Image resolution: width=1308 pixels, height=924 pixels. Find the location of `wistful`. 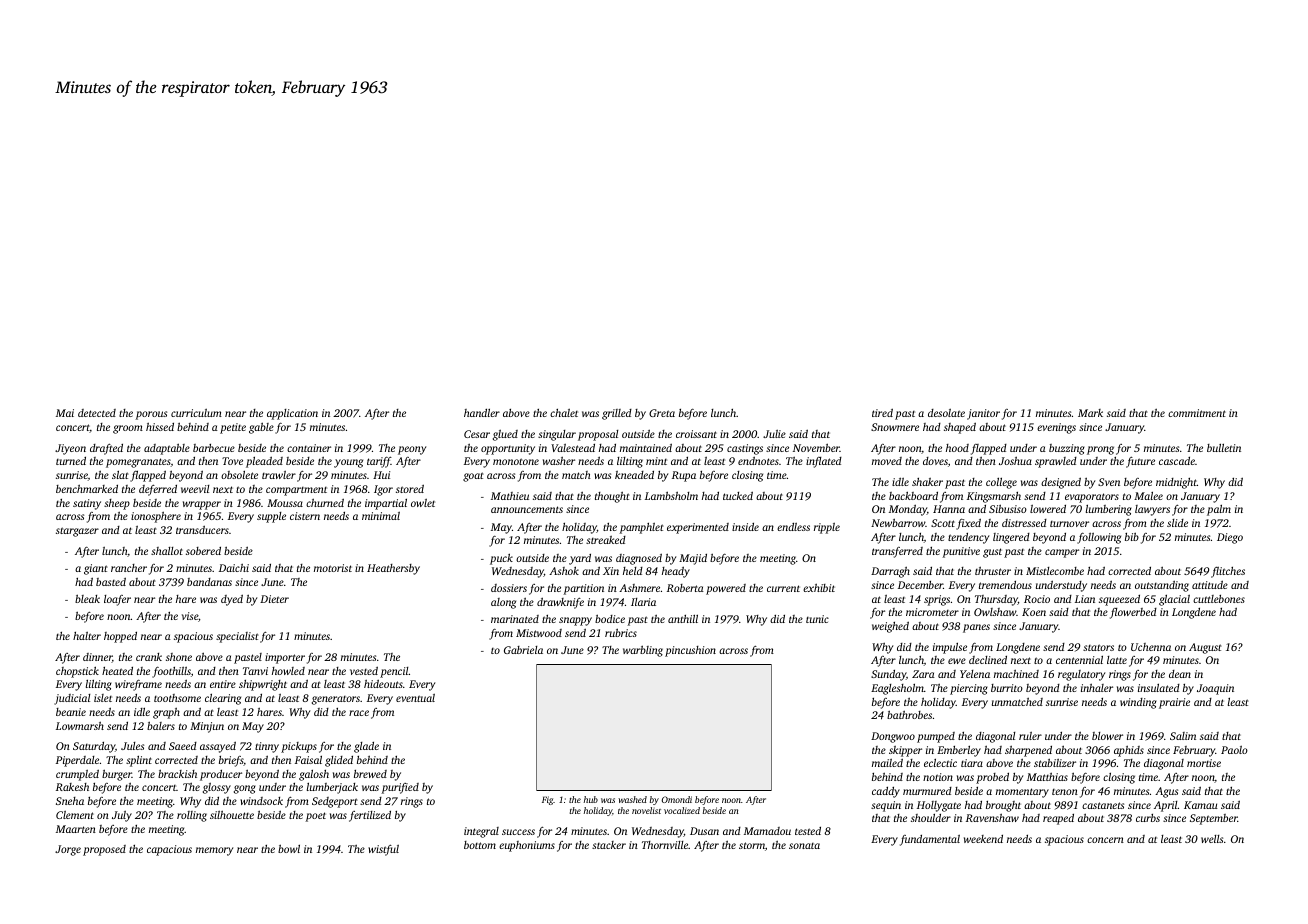

wistful is located at coordinates (383, 850).
